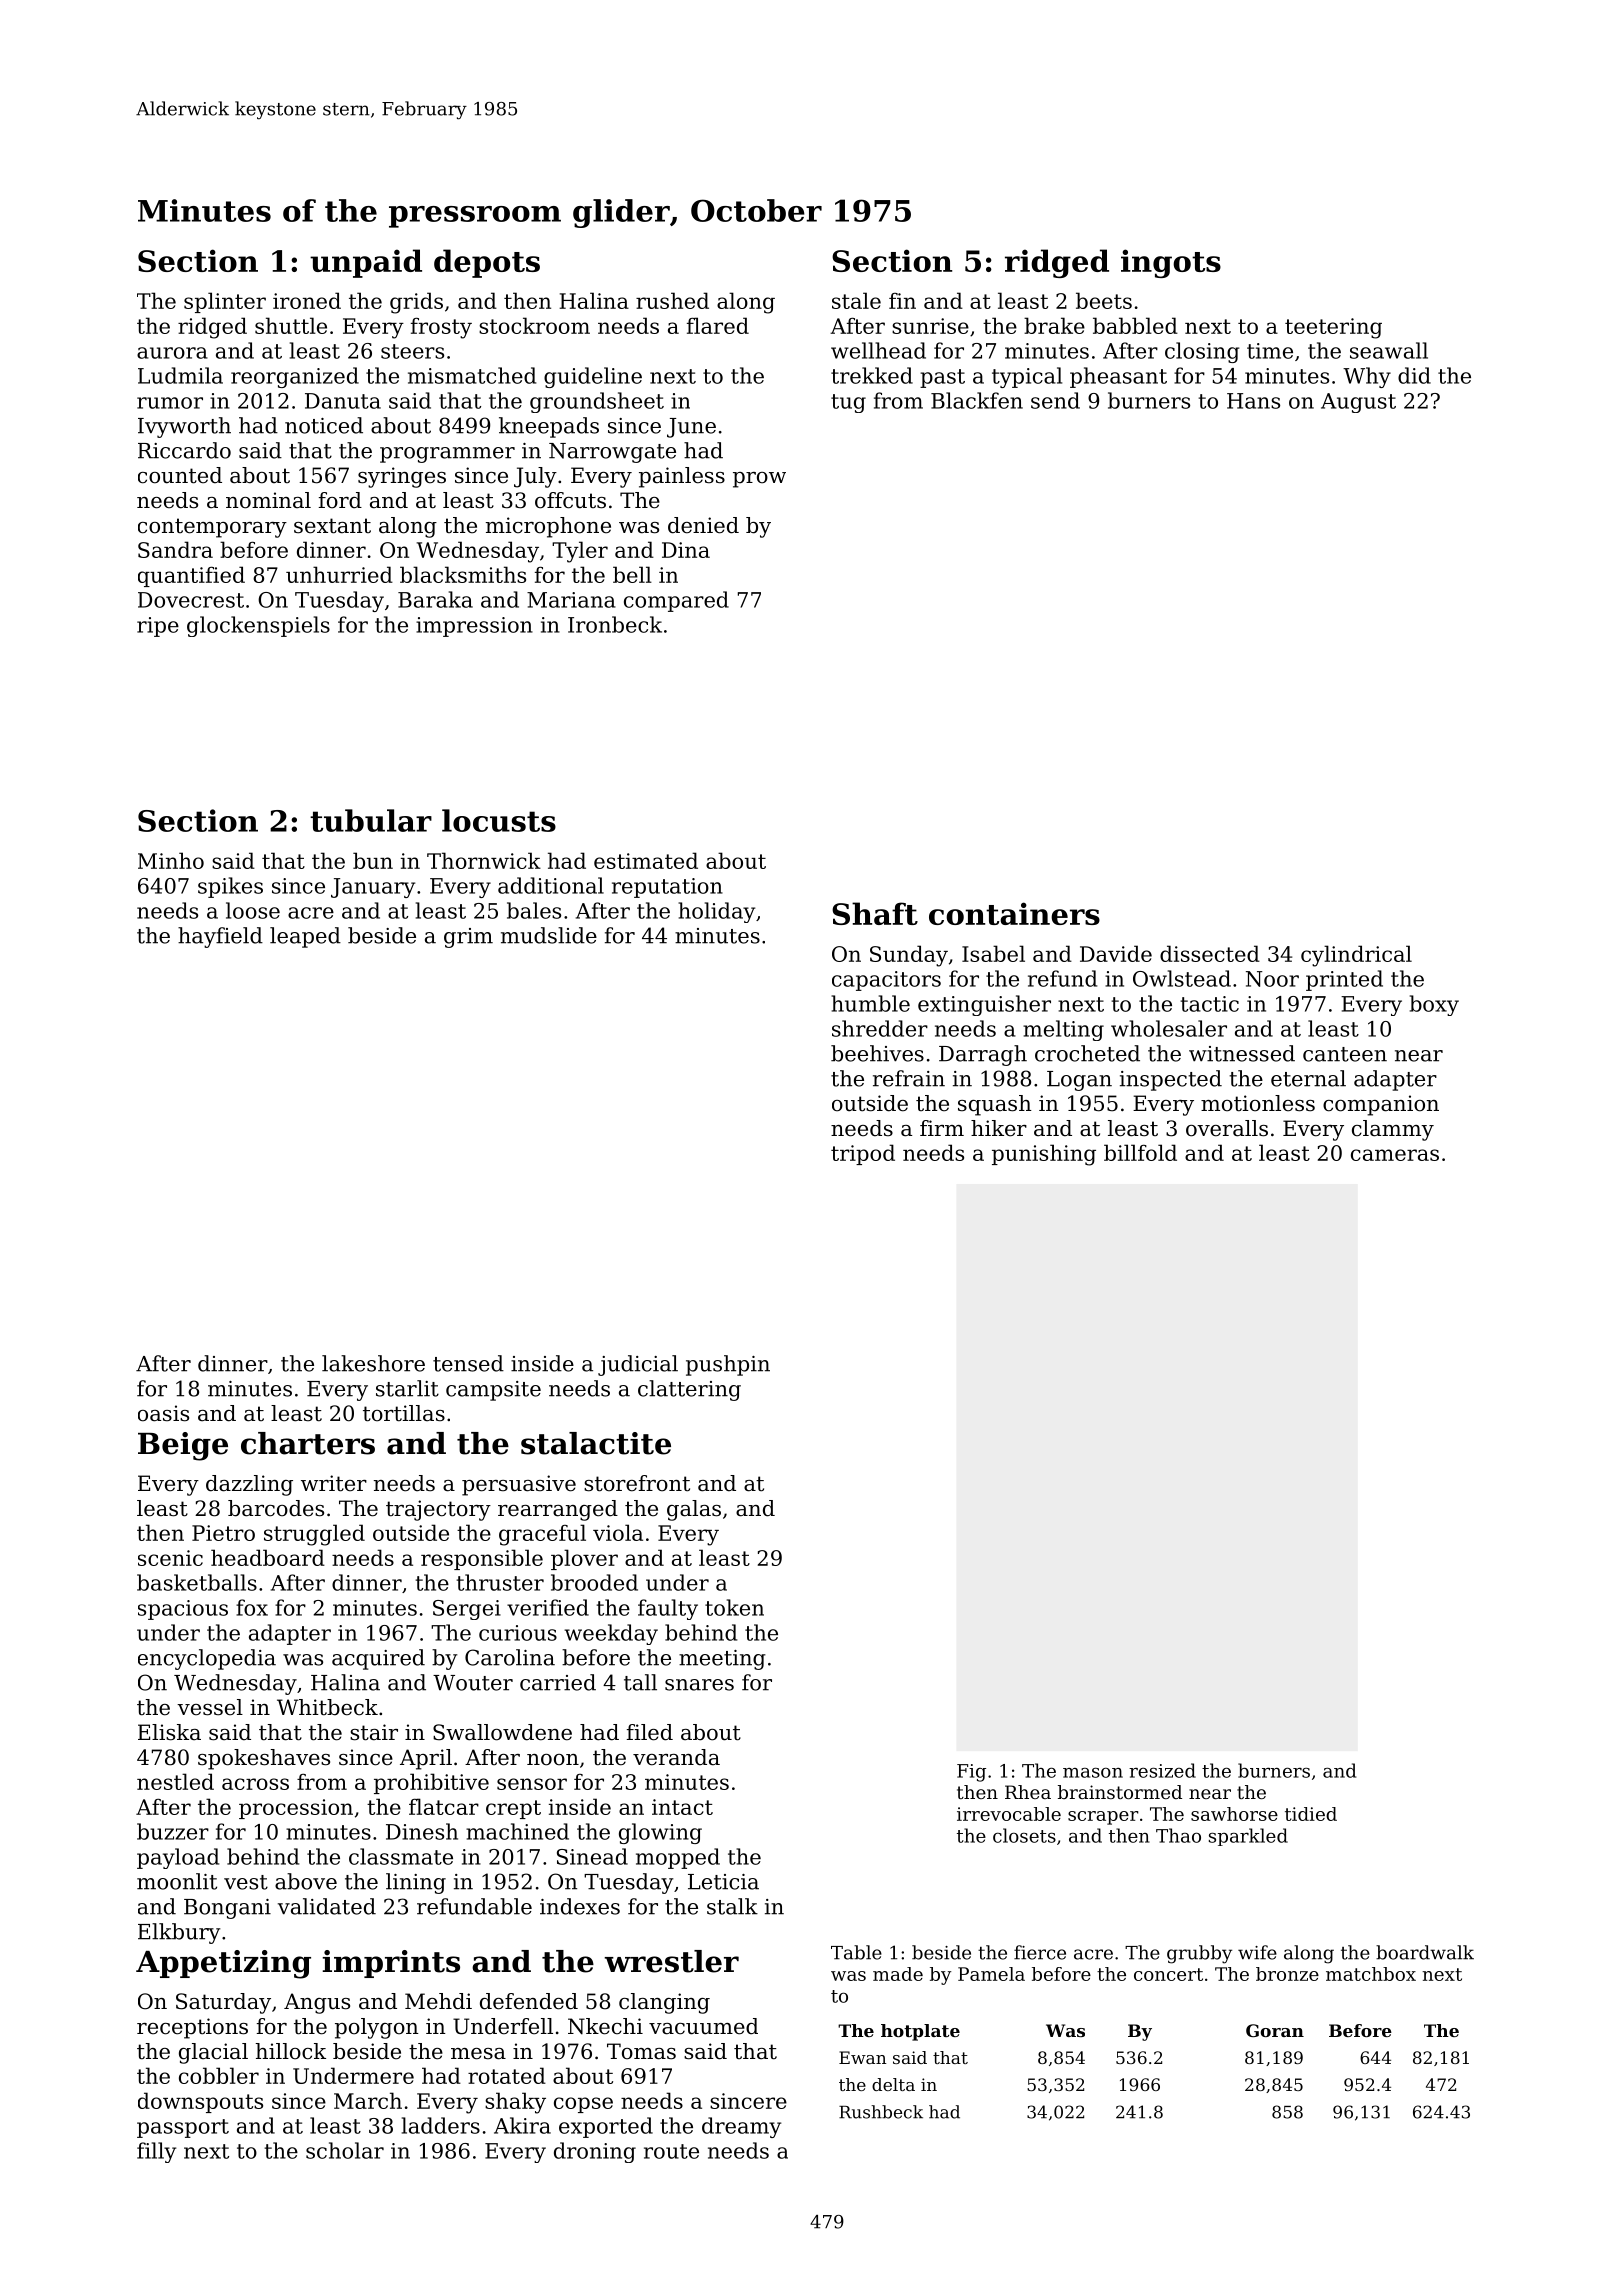 The width and height of the document is (1620, 2292). I want to click on defended, so click(529, 2001).
